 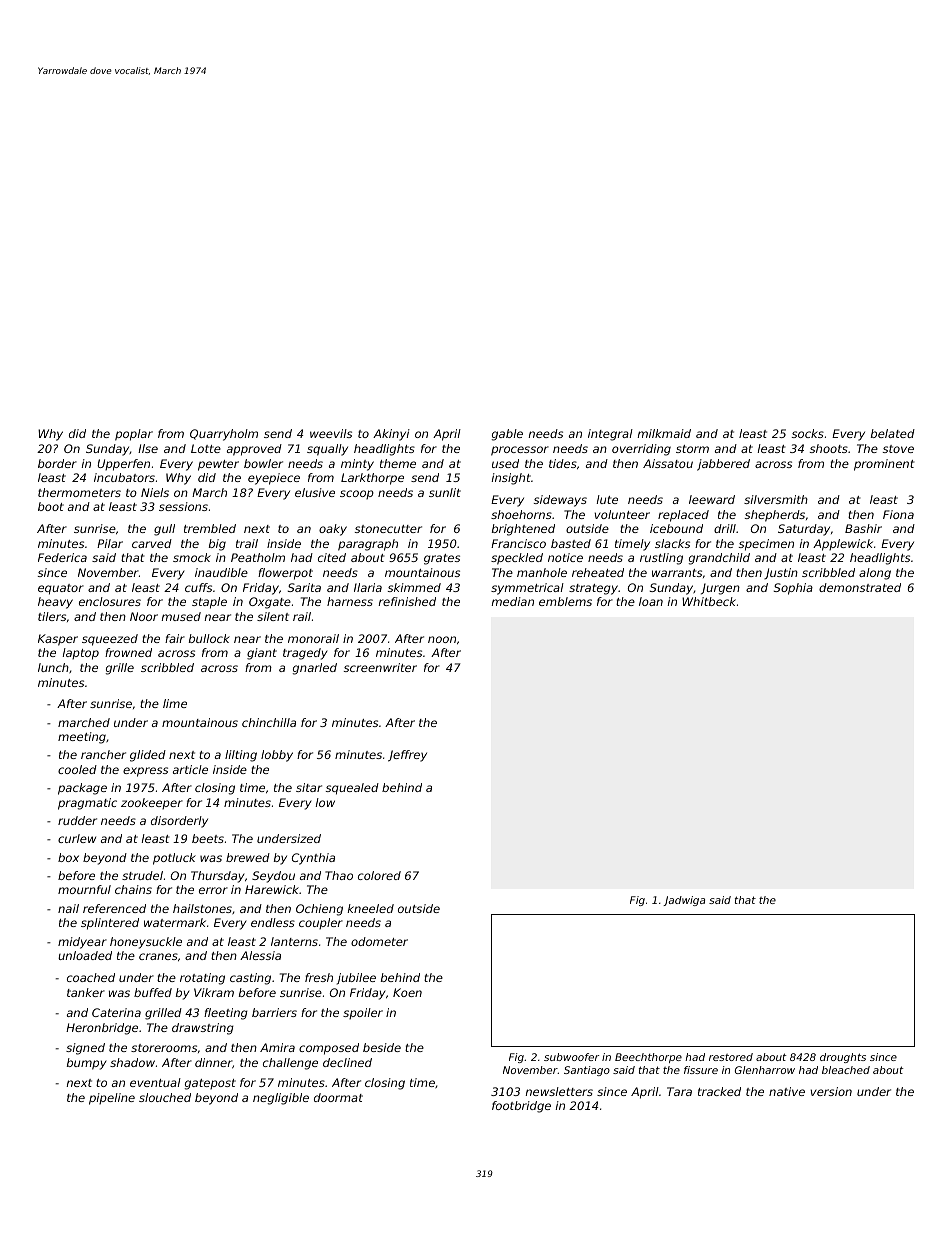 What do you see at coordinates (684, 901) in the page?
I see `Jadwiga` at bounding box center [684, 901].
